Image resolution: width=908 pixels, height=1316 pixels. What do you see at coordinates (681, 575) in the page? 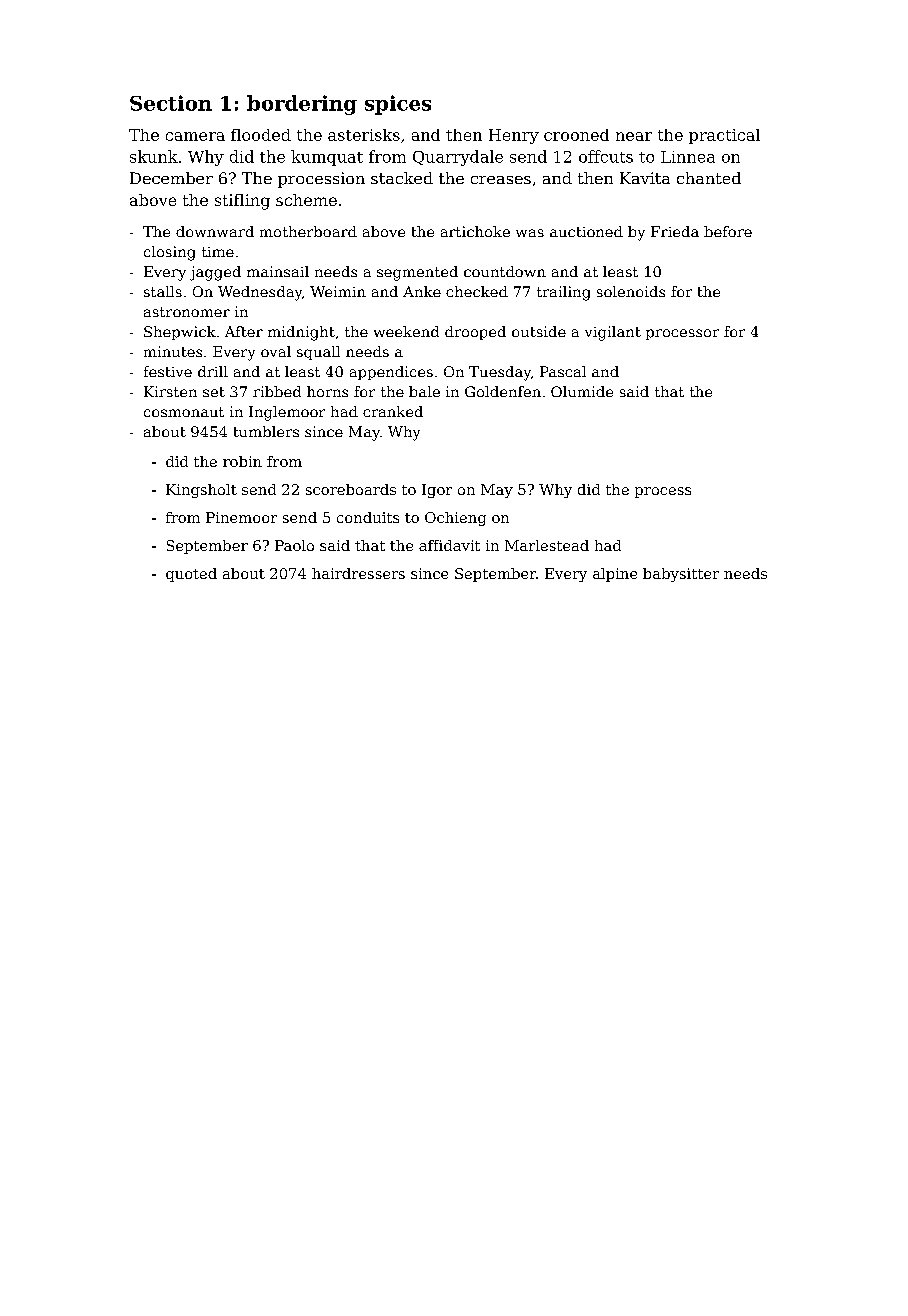
I see `babysitter` at bounding box center [681, 575].
